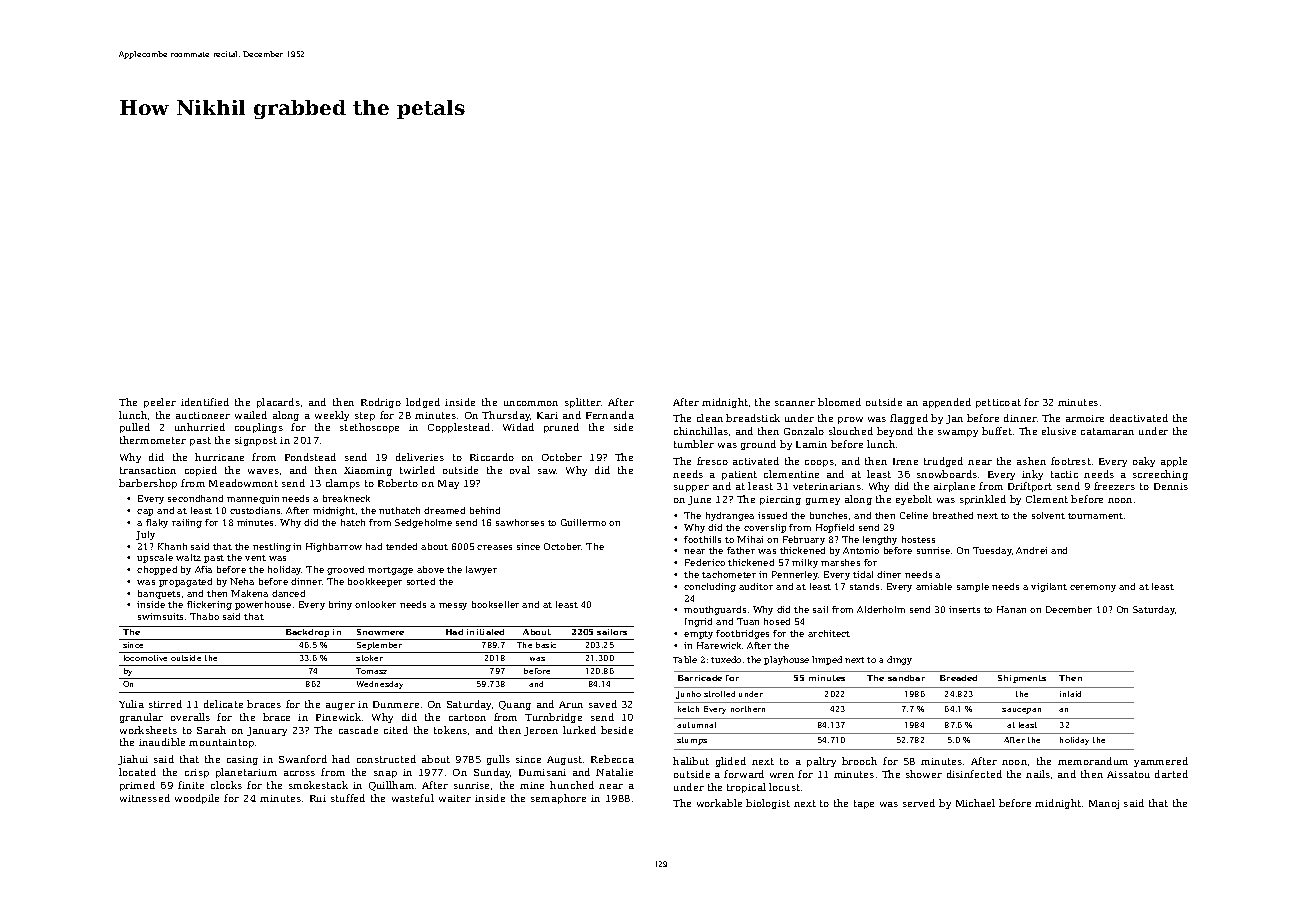 The width and height of the document is (1308, 924). I want to click on bookseller, so click(495, 604).
